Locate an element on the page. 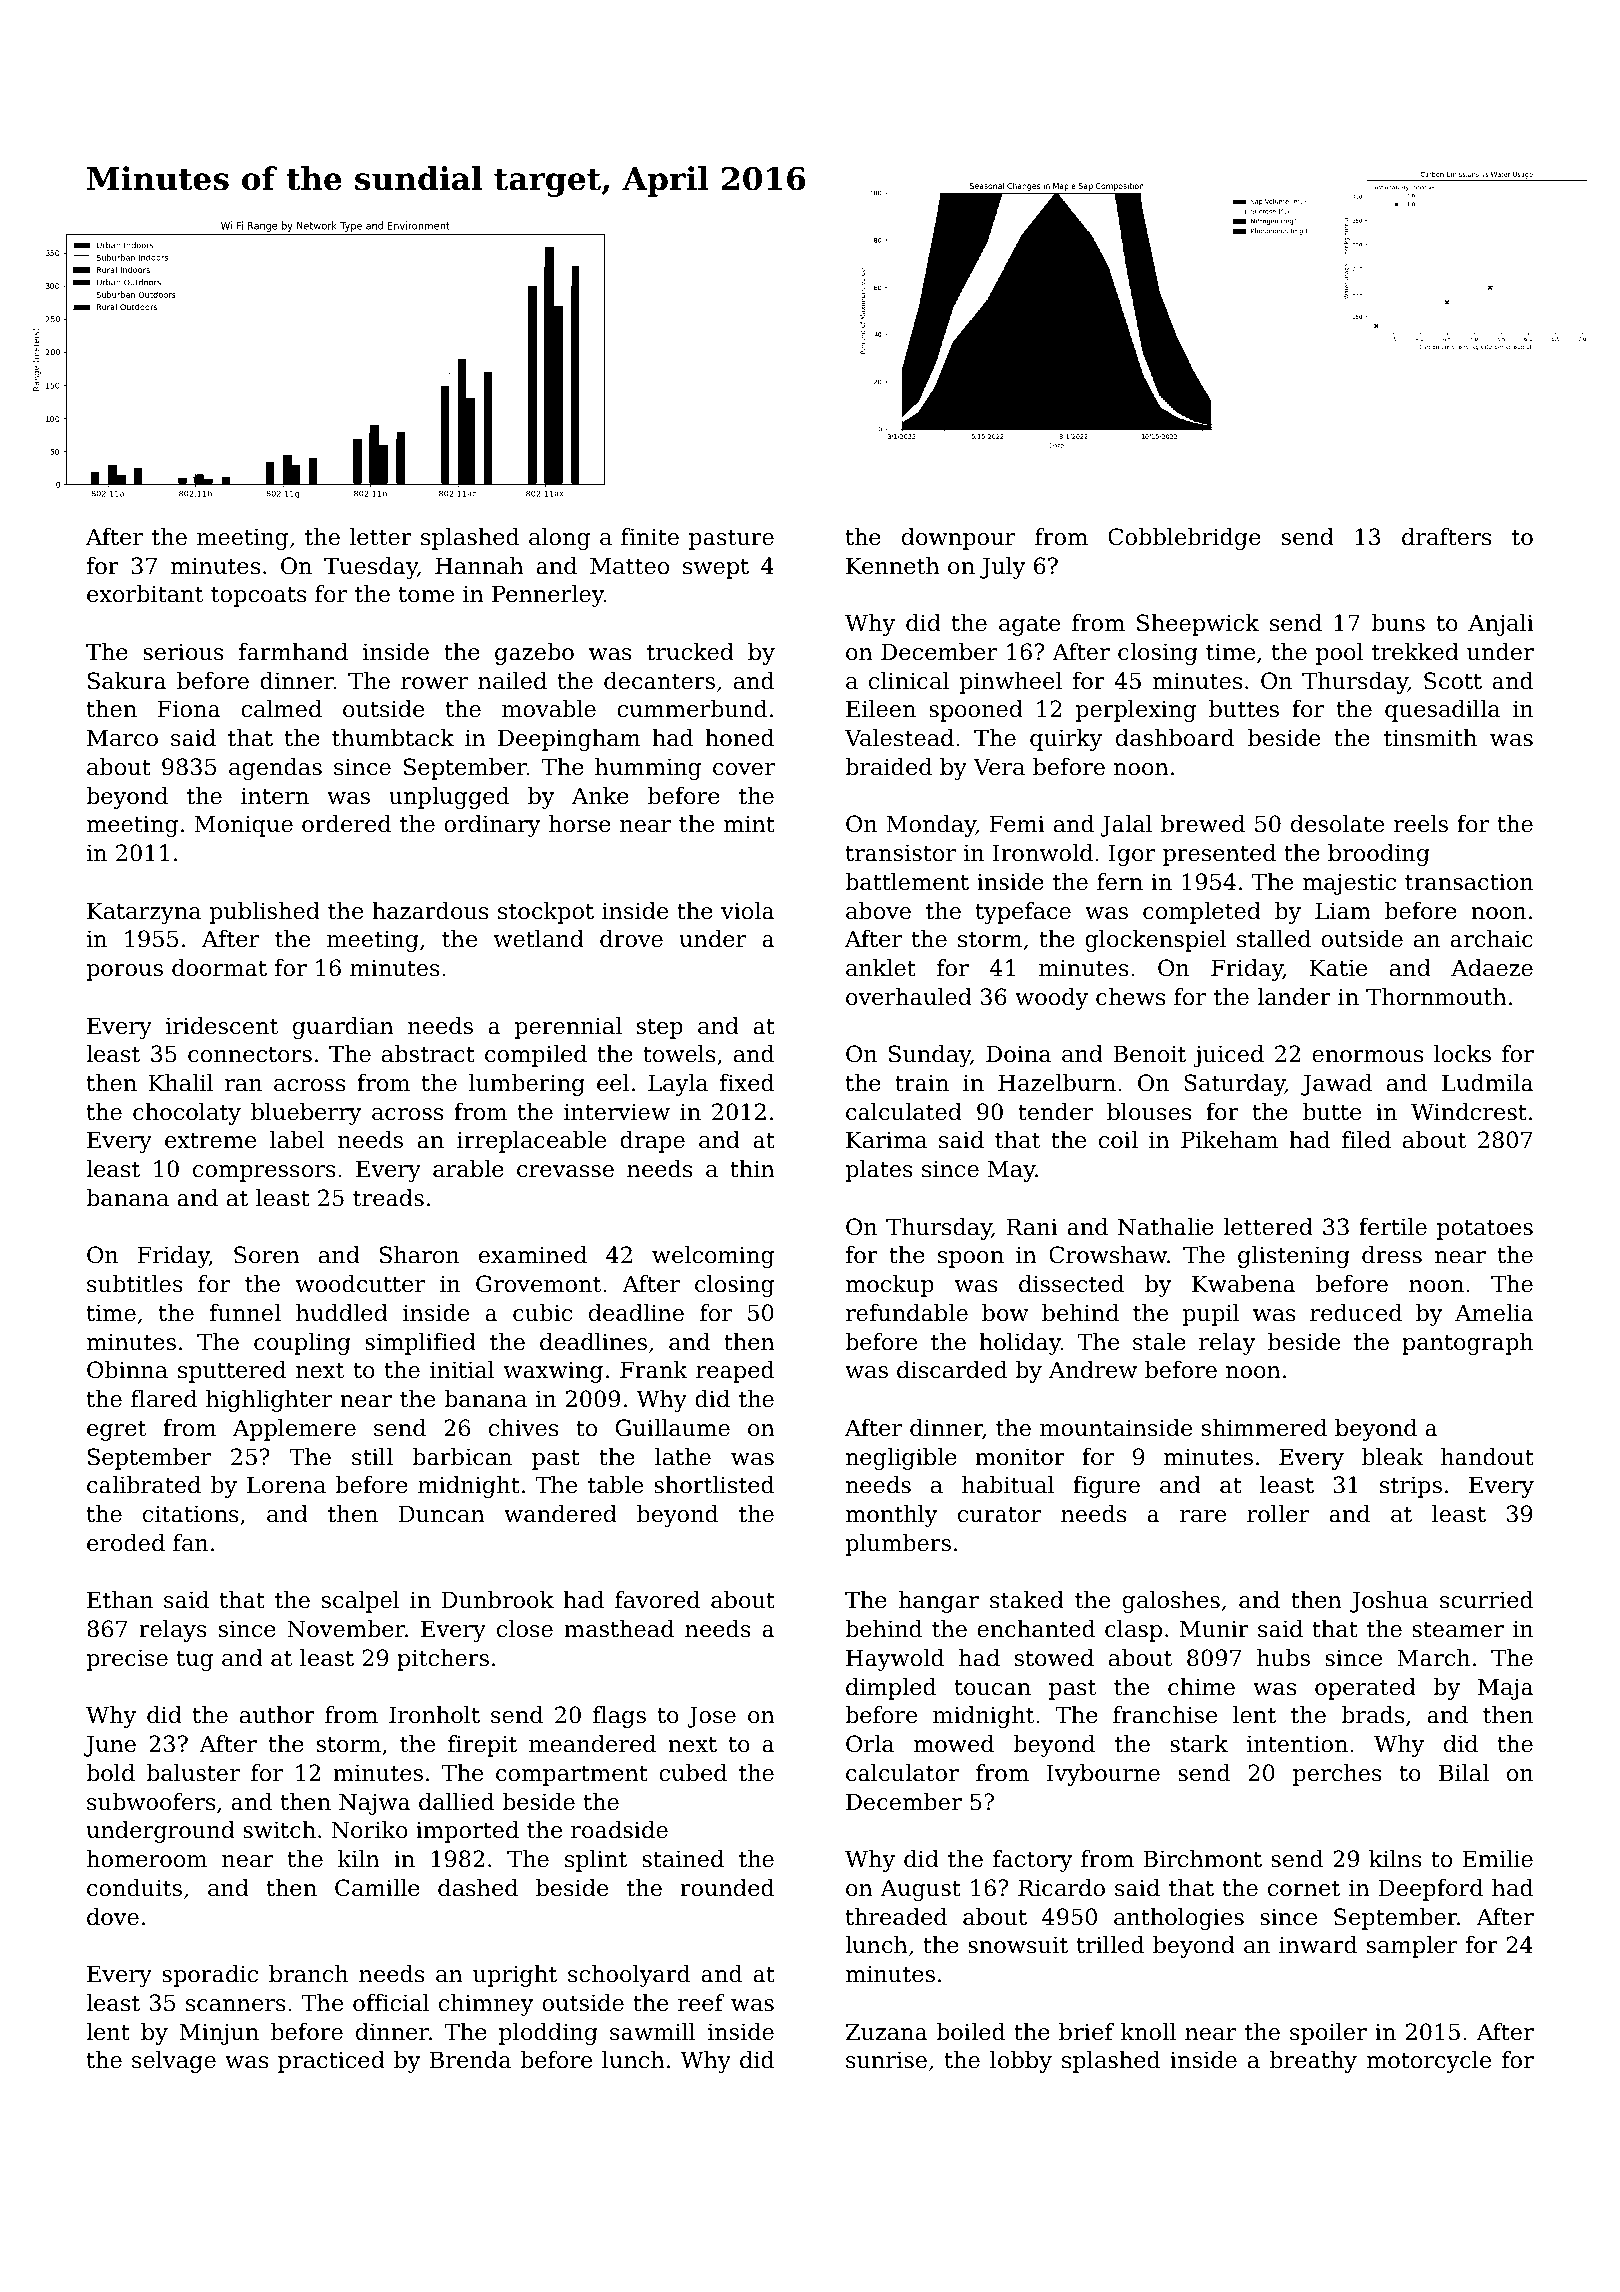 Image resolution: width=1620 pixels, height=2292 pixels. anklet is located at coordinates (881, 968).
